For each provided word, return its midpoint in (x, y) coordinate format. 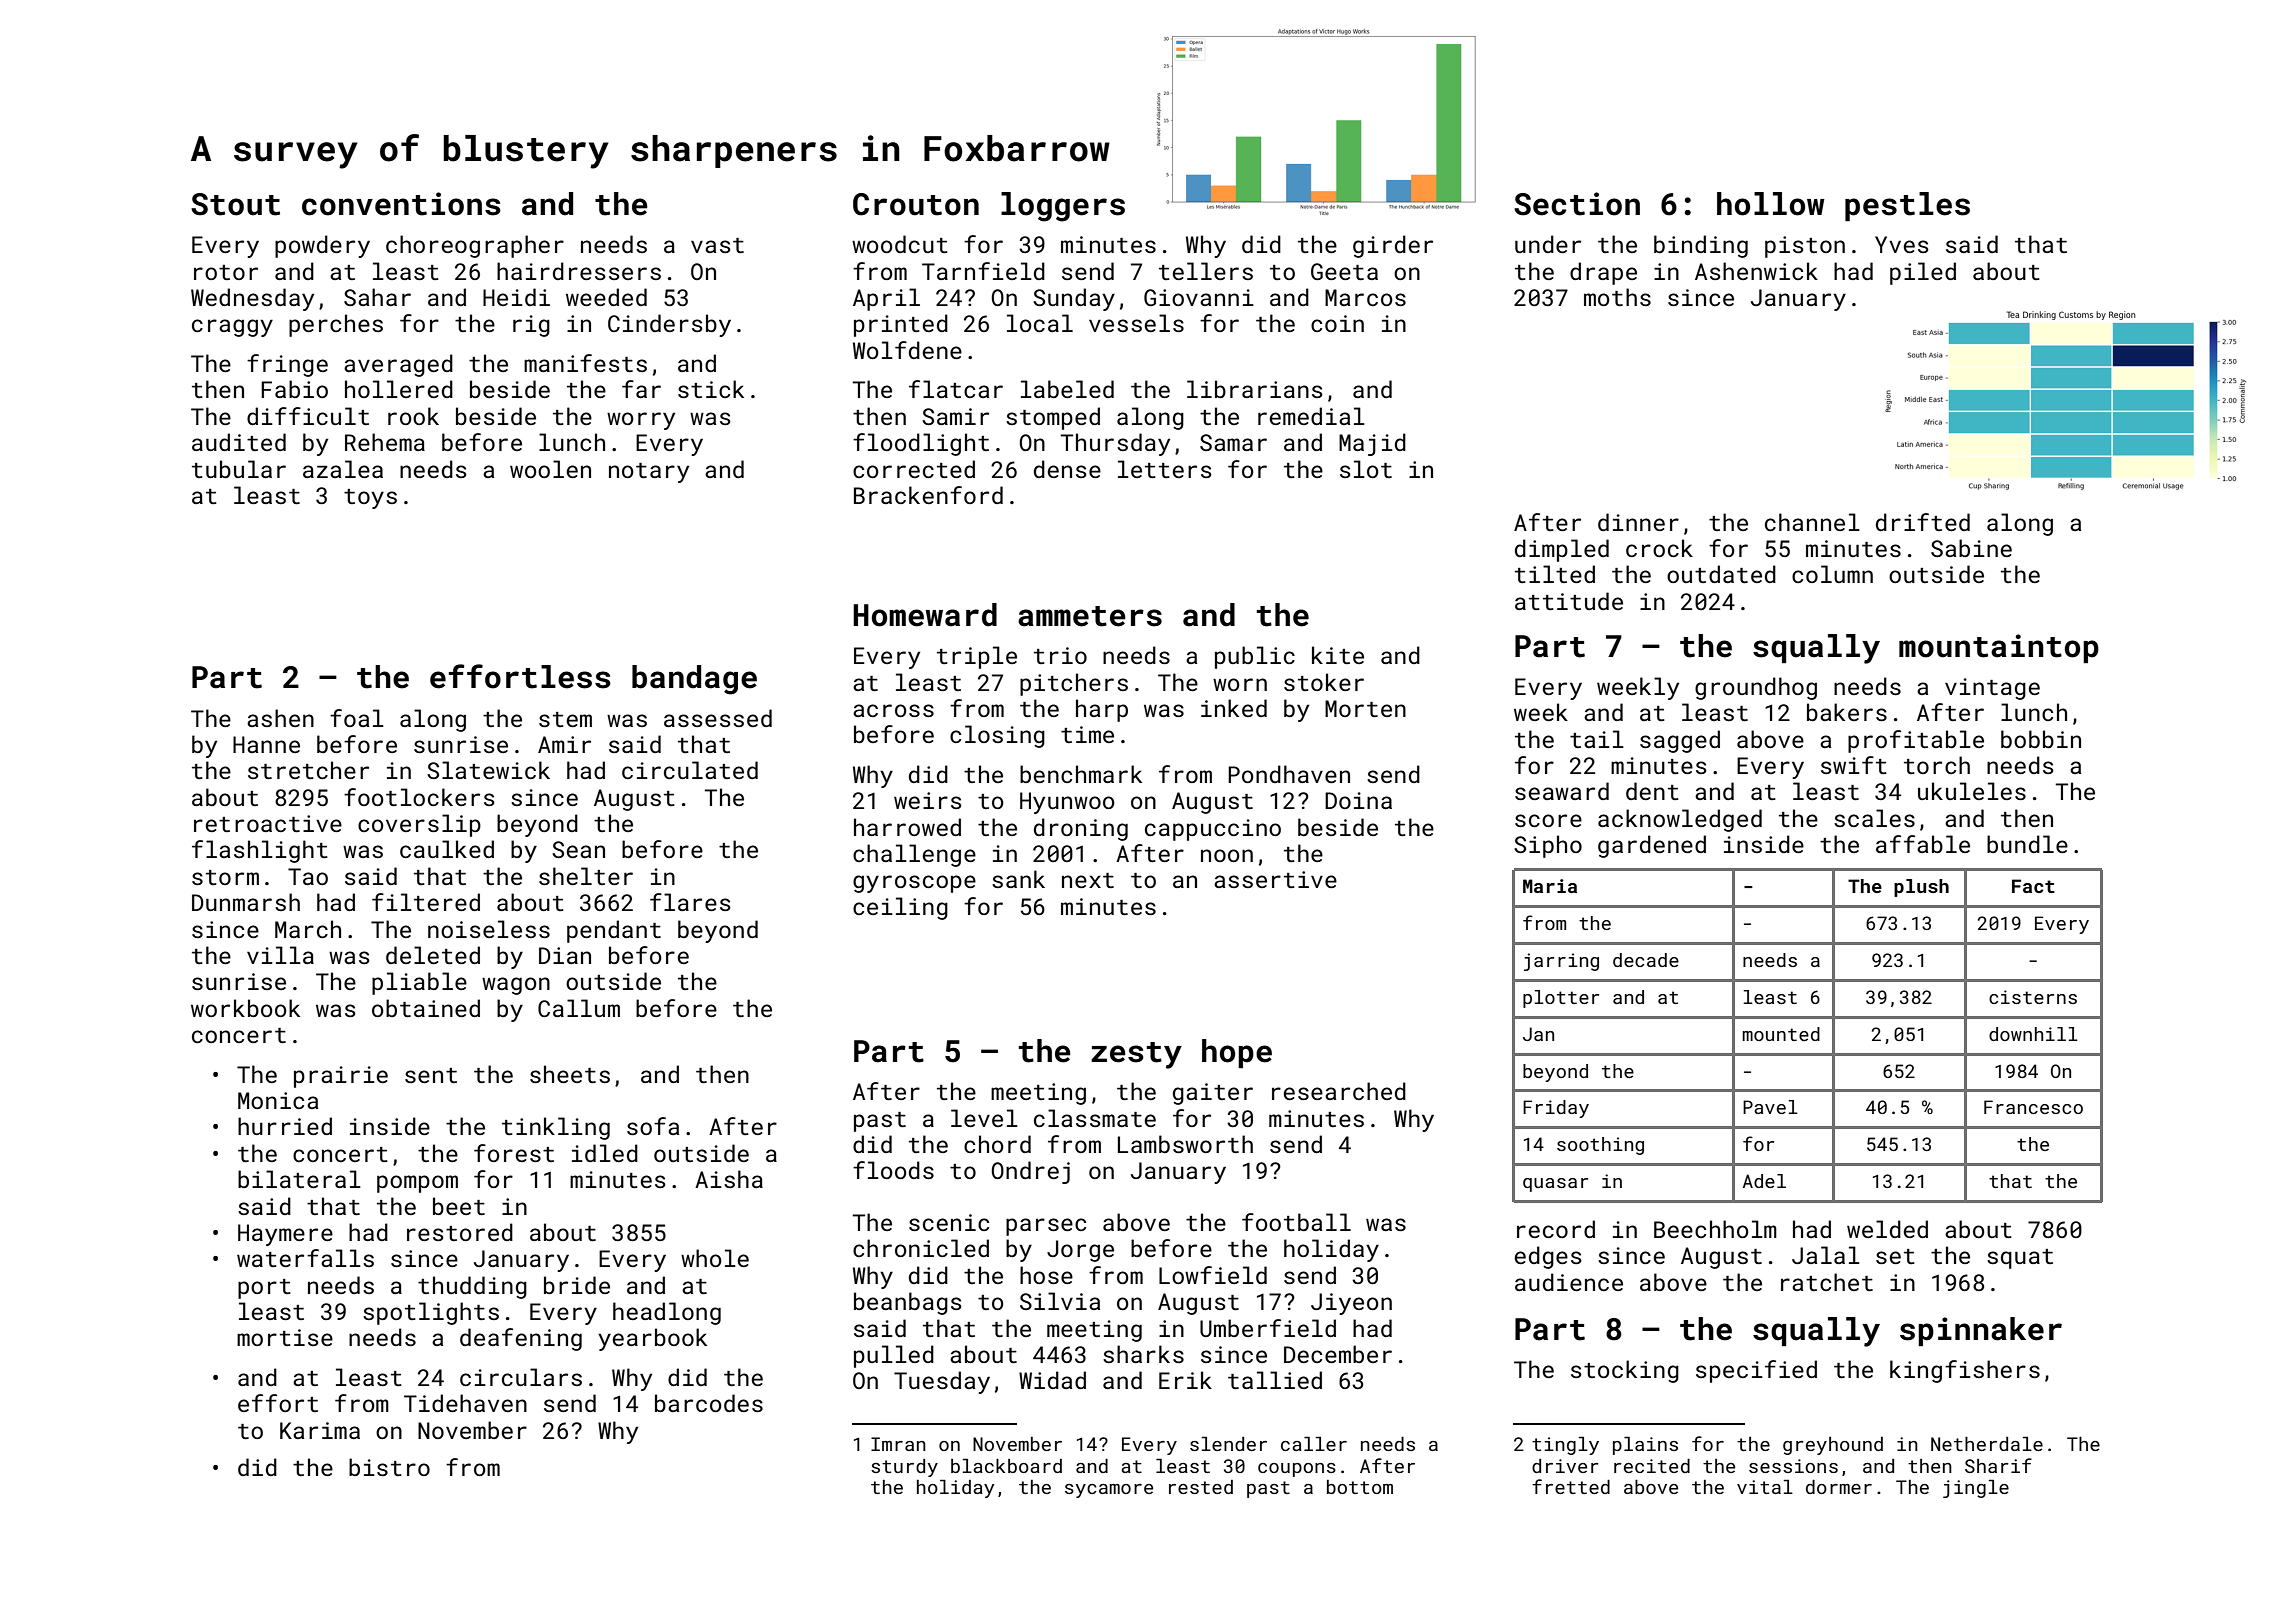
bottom (1360, 1487)
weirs (928, 800)
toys (370, 499)
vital (1765, 1487)
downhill (2033, 1034)
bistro (389, 1467)
